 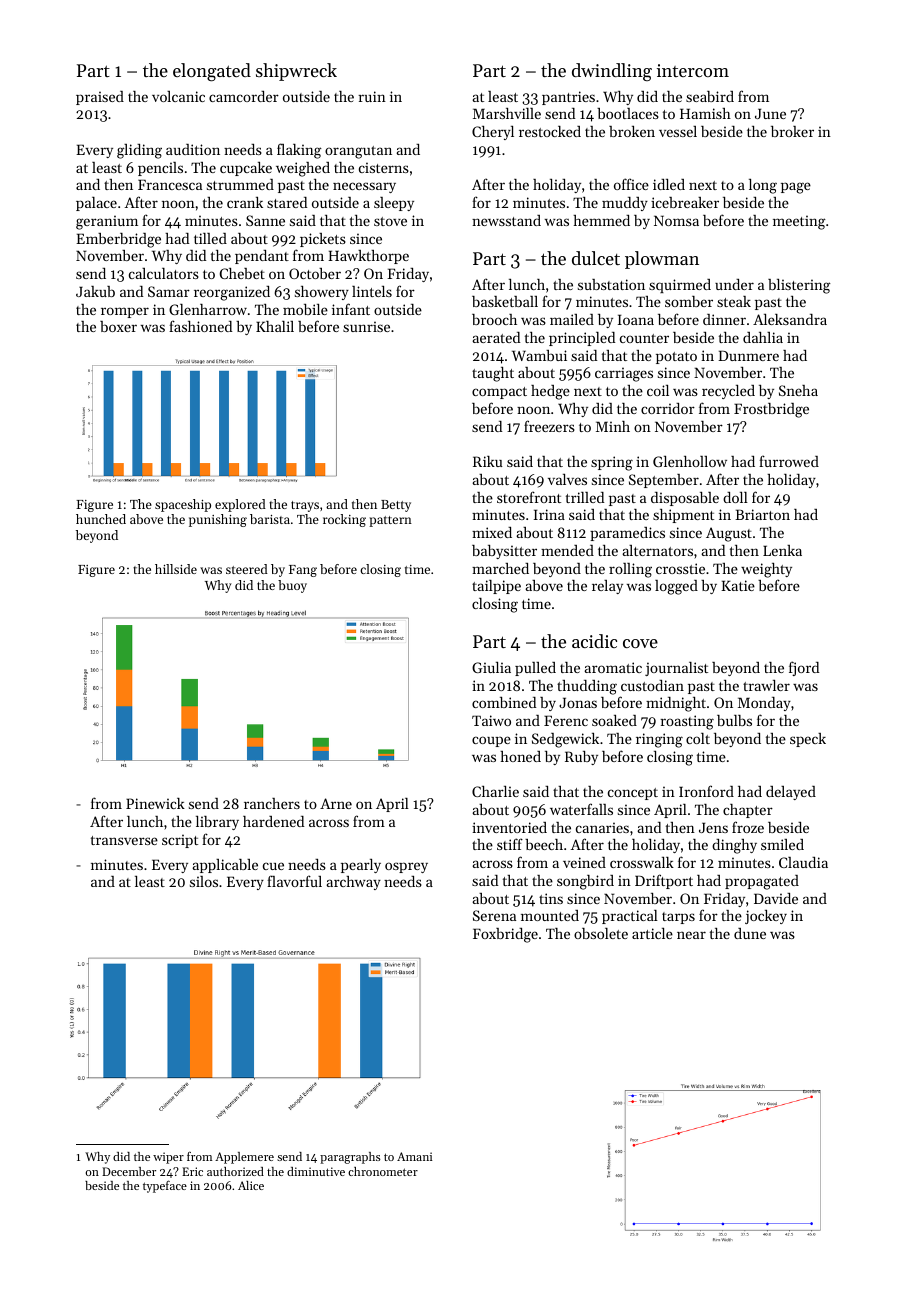 I want to click on dune, so click(x=750, y=933).
